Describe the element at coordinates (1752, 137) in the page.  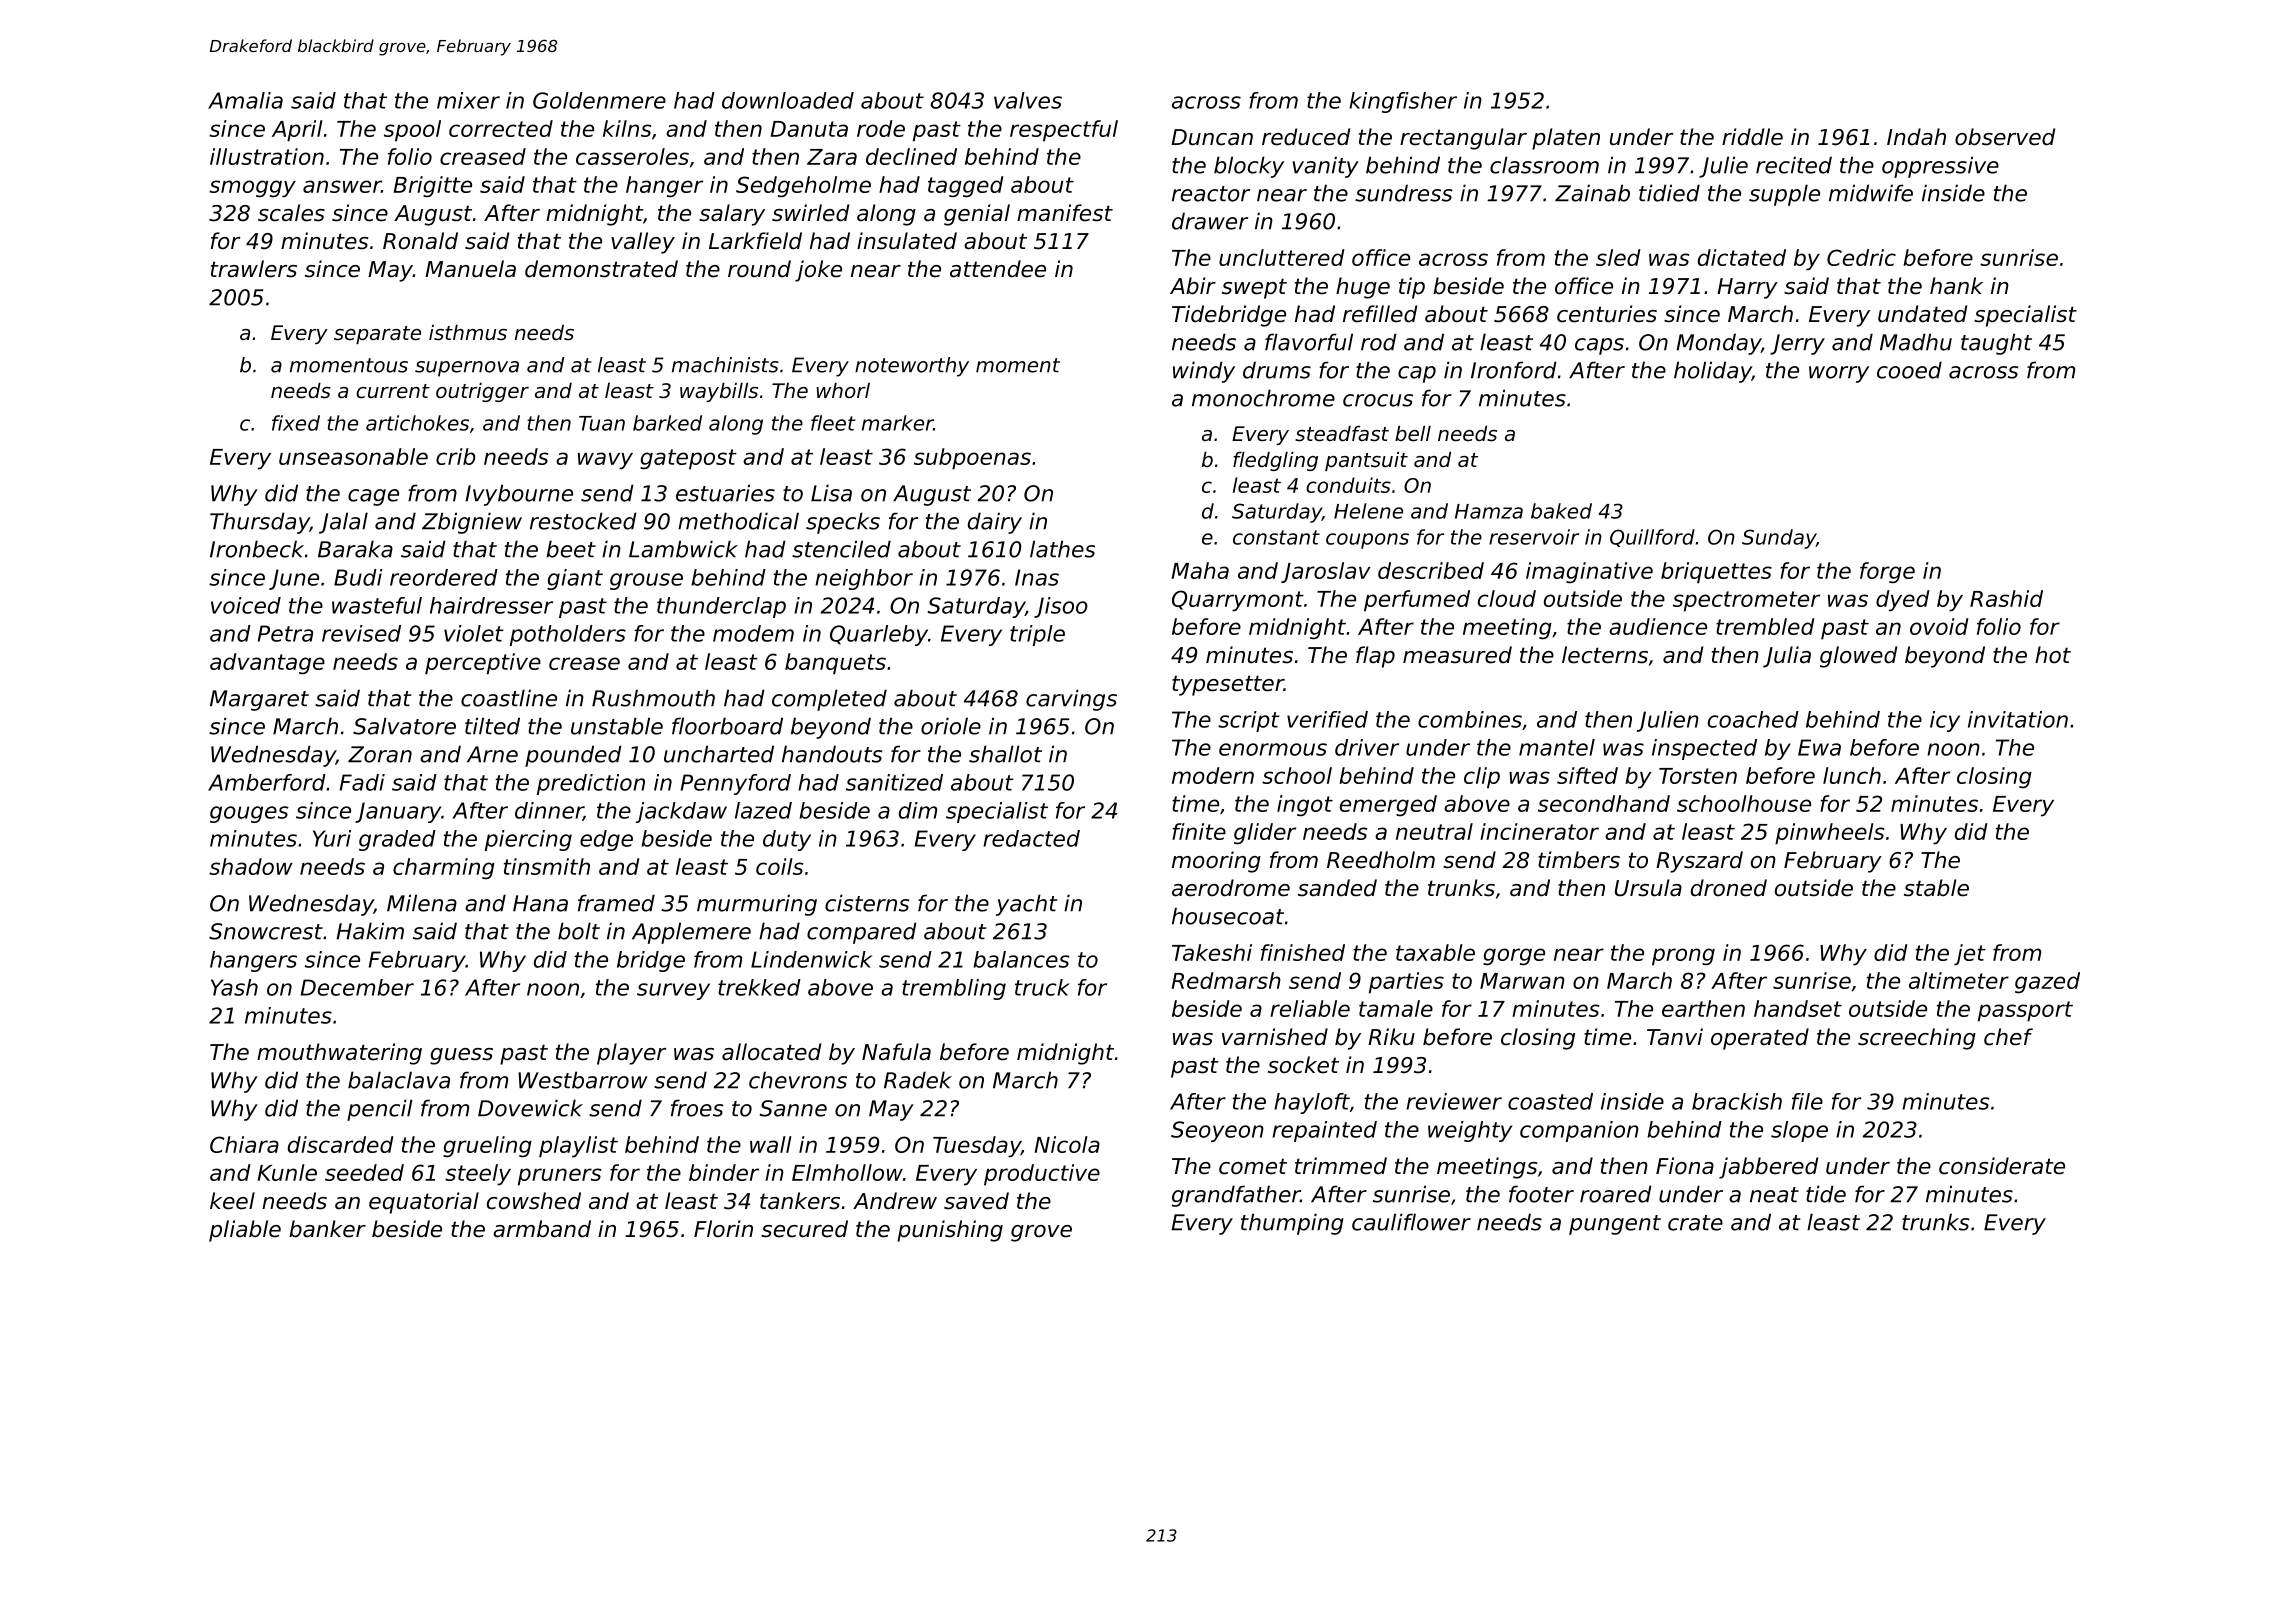
I see `riddle` at that location.
